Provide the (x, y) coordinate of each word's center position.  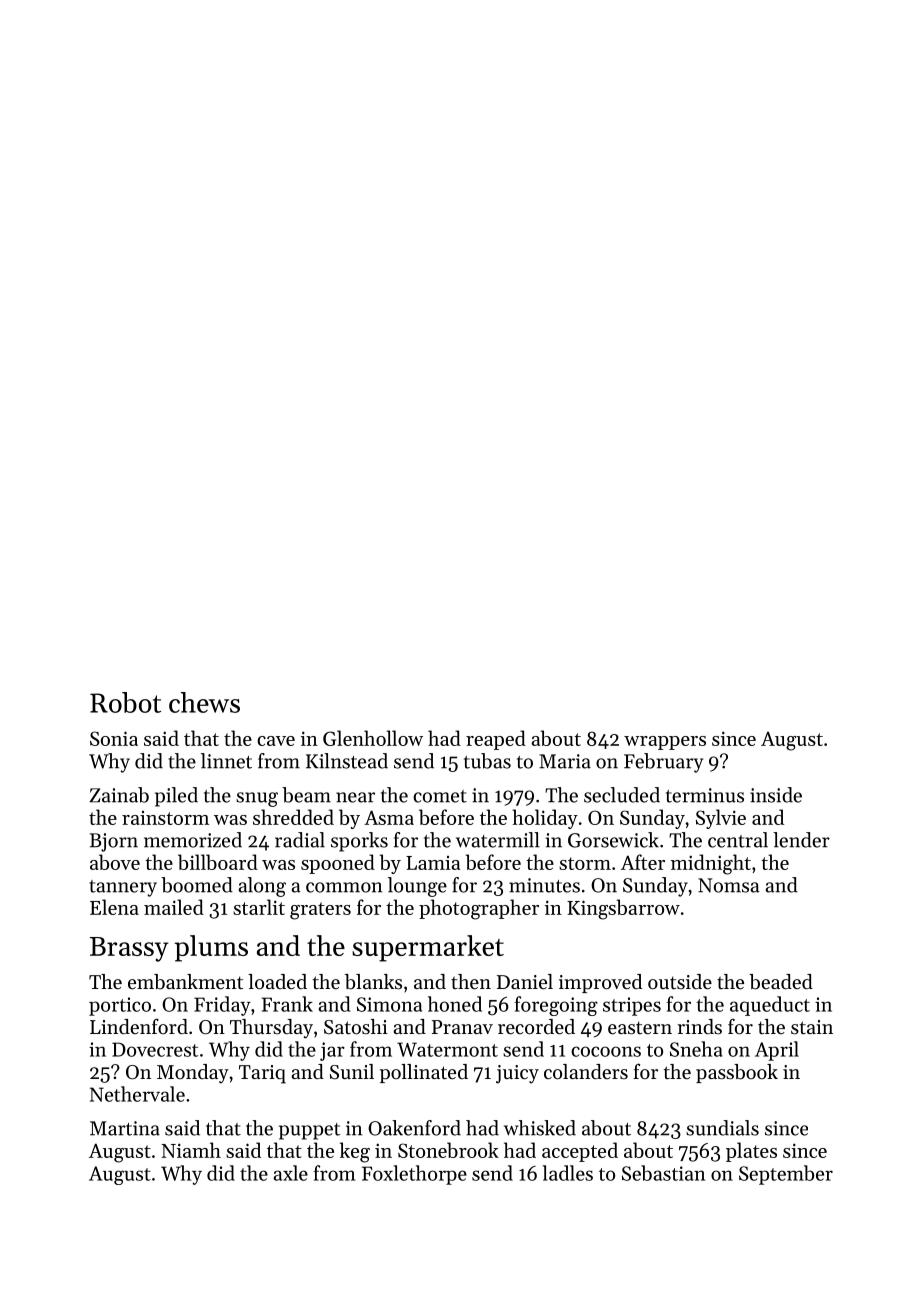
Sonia (114, 738)
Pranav (462, 1027)
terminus (705, 795)
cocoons (606, 1051)
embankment (185, 982)
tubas (487, 761)
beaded (781, 982)
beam (306, 795)
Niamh (191, 1150)
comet (440, 796)
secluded (622, 795)
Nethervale (137, 1094)
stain (812, 1027)
